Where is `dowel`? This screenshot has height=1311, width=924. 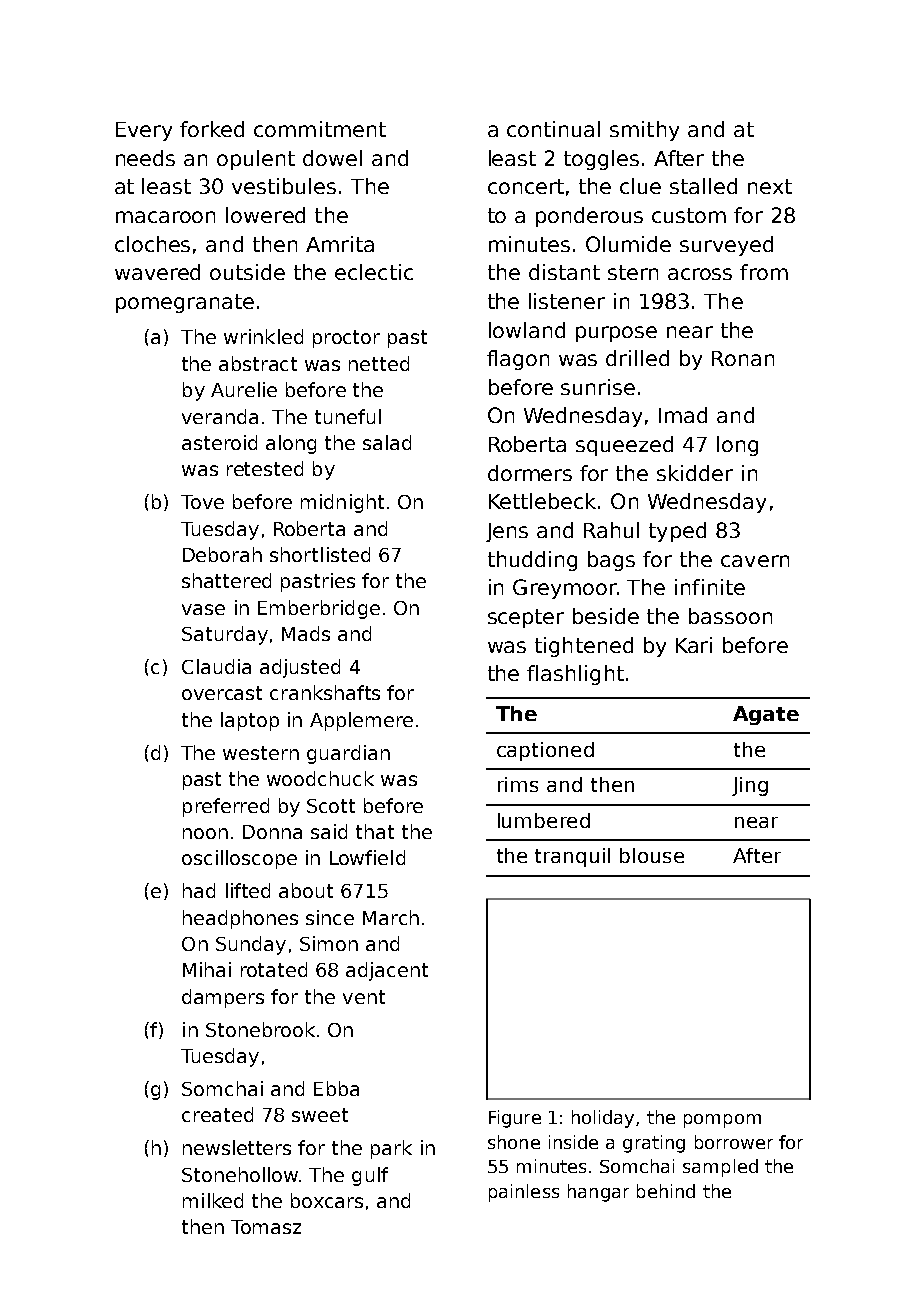
dowel is located at coordinates (332, 158).
